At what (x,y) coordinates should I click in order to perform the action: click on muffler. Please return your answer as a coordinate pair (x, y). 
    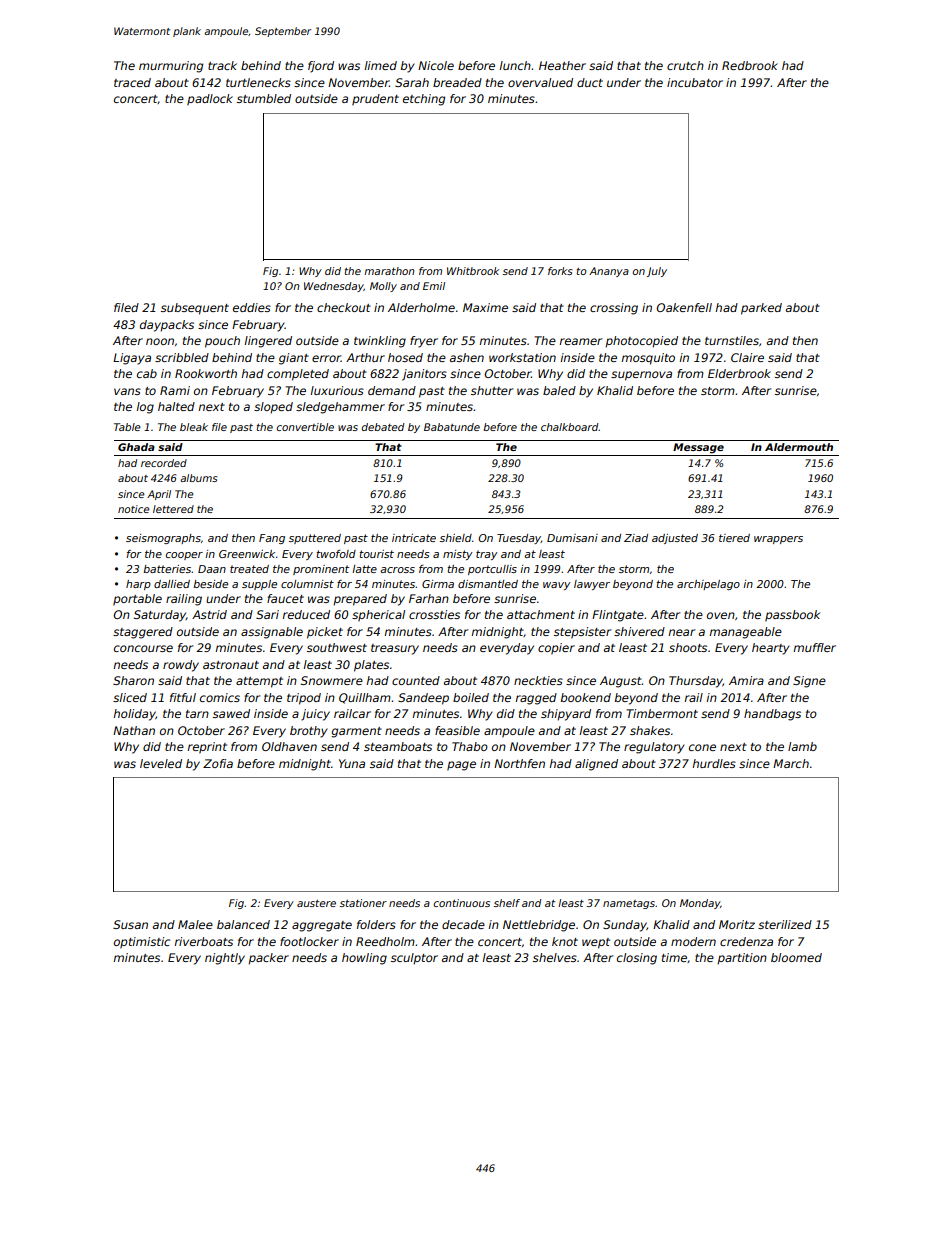
    Looking at the image, I should click on (814, 647).
